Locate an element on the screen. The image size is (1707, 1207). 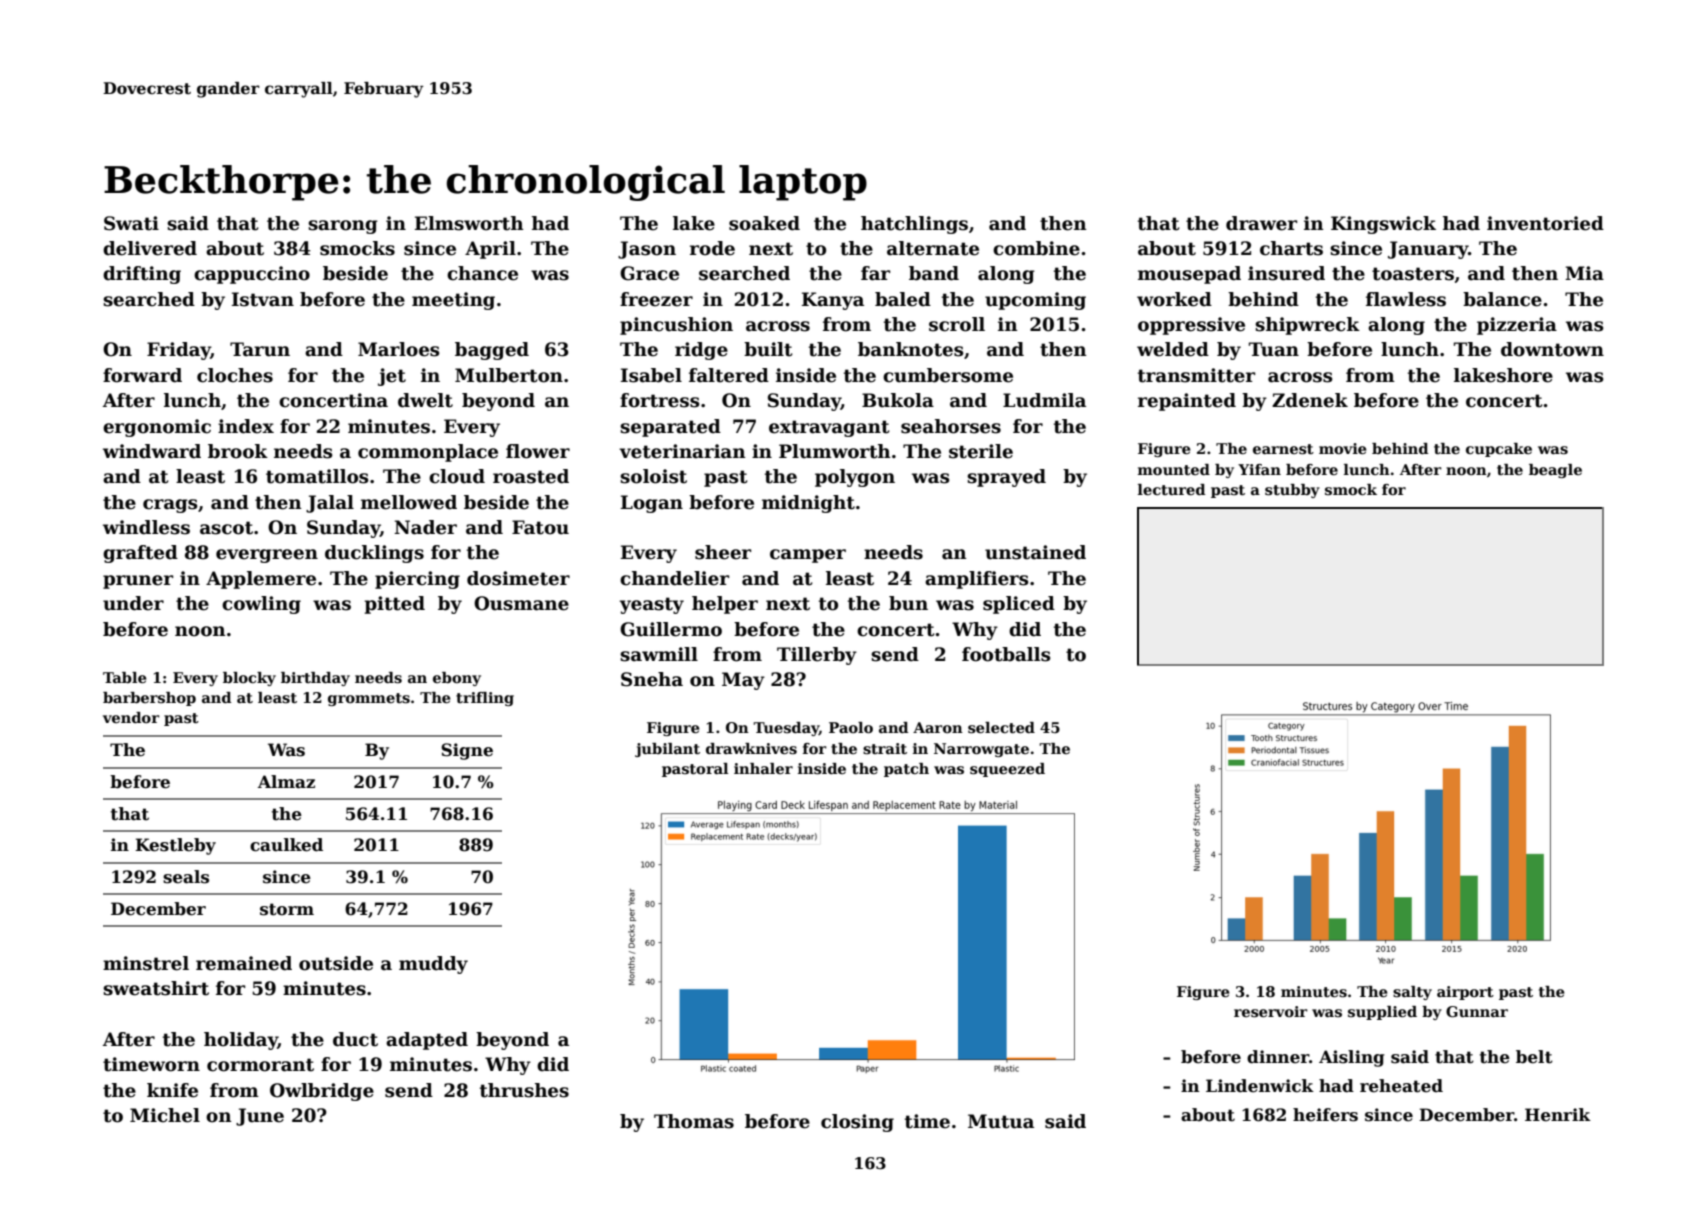
trifling is located at coordinates (485, 699).
